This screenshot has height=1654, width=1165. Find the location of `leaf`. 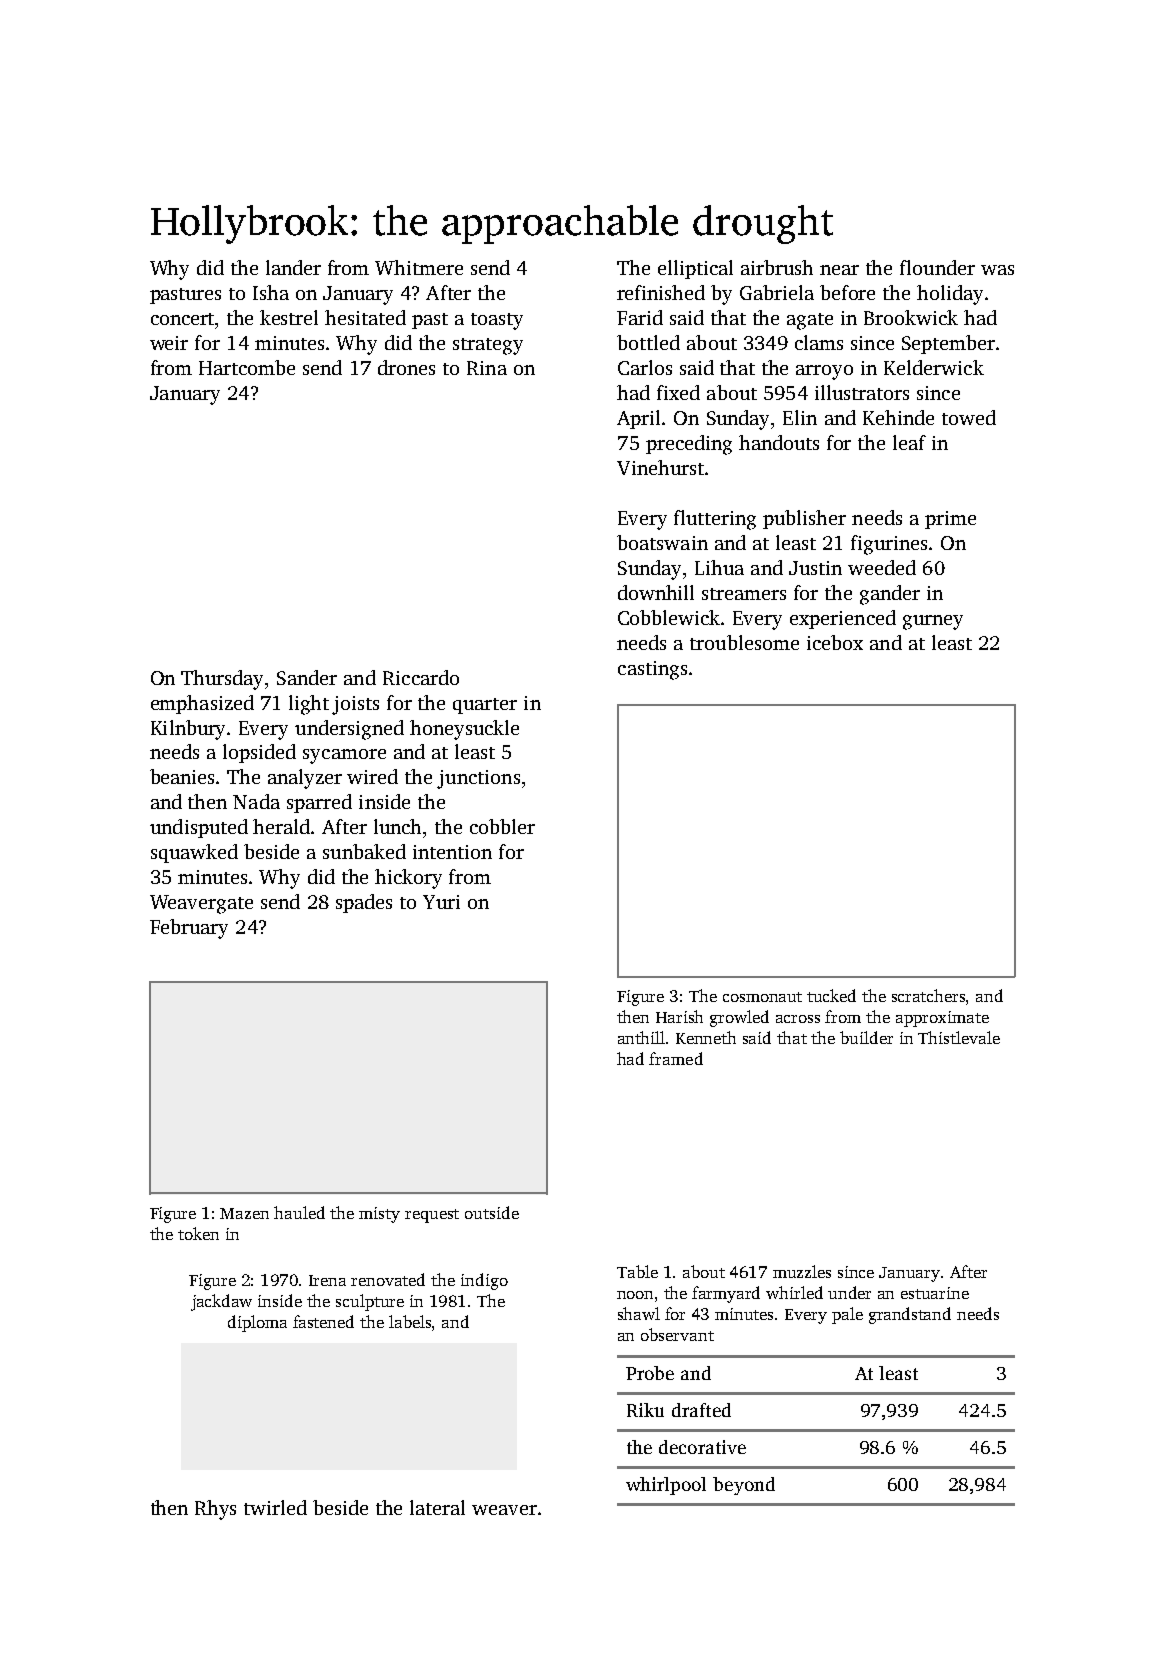

leaf is located at coordinates (909, 442).
